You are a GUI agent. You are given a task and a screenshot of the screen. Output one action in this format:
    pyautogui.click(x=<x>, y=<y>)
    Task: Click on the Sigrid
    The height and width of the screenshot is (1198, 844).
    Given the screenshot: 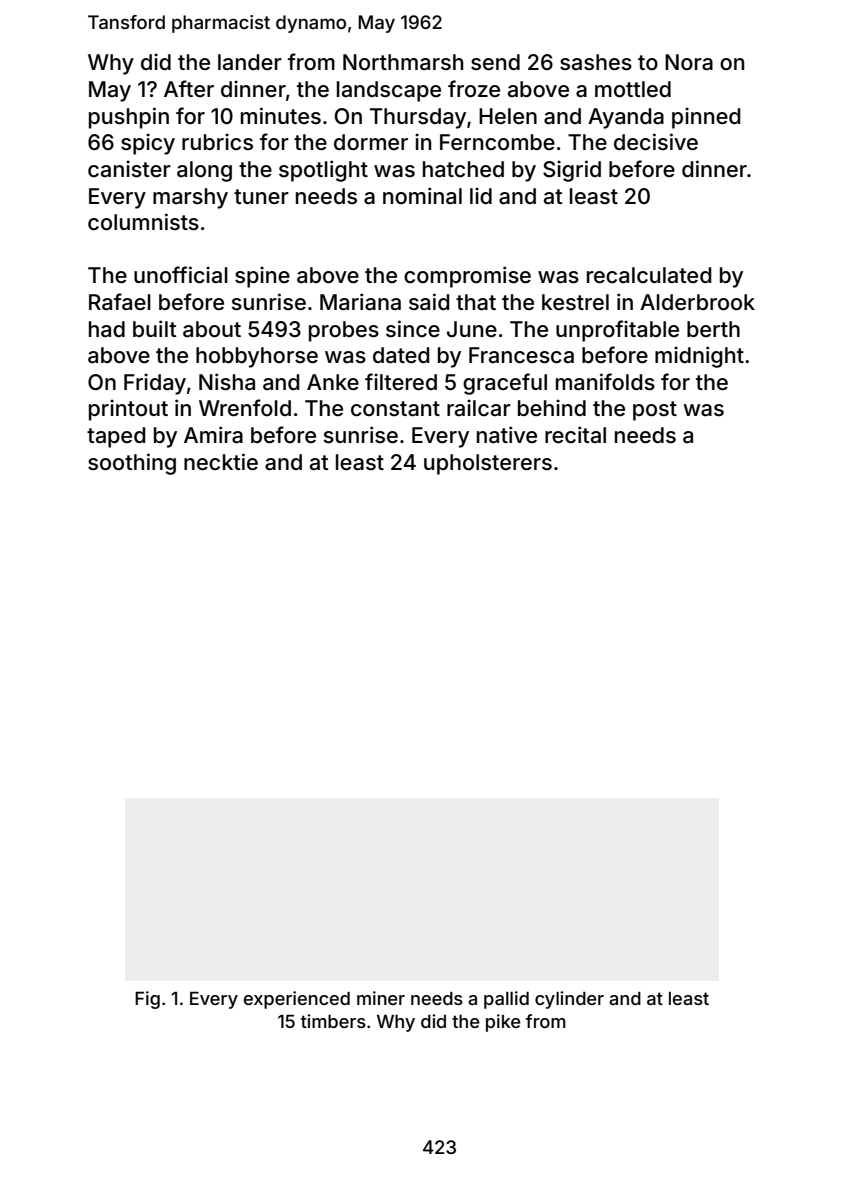 What is the action you would take?
    pyautogui.click(x=572, y=171)
